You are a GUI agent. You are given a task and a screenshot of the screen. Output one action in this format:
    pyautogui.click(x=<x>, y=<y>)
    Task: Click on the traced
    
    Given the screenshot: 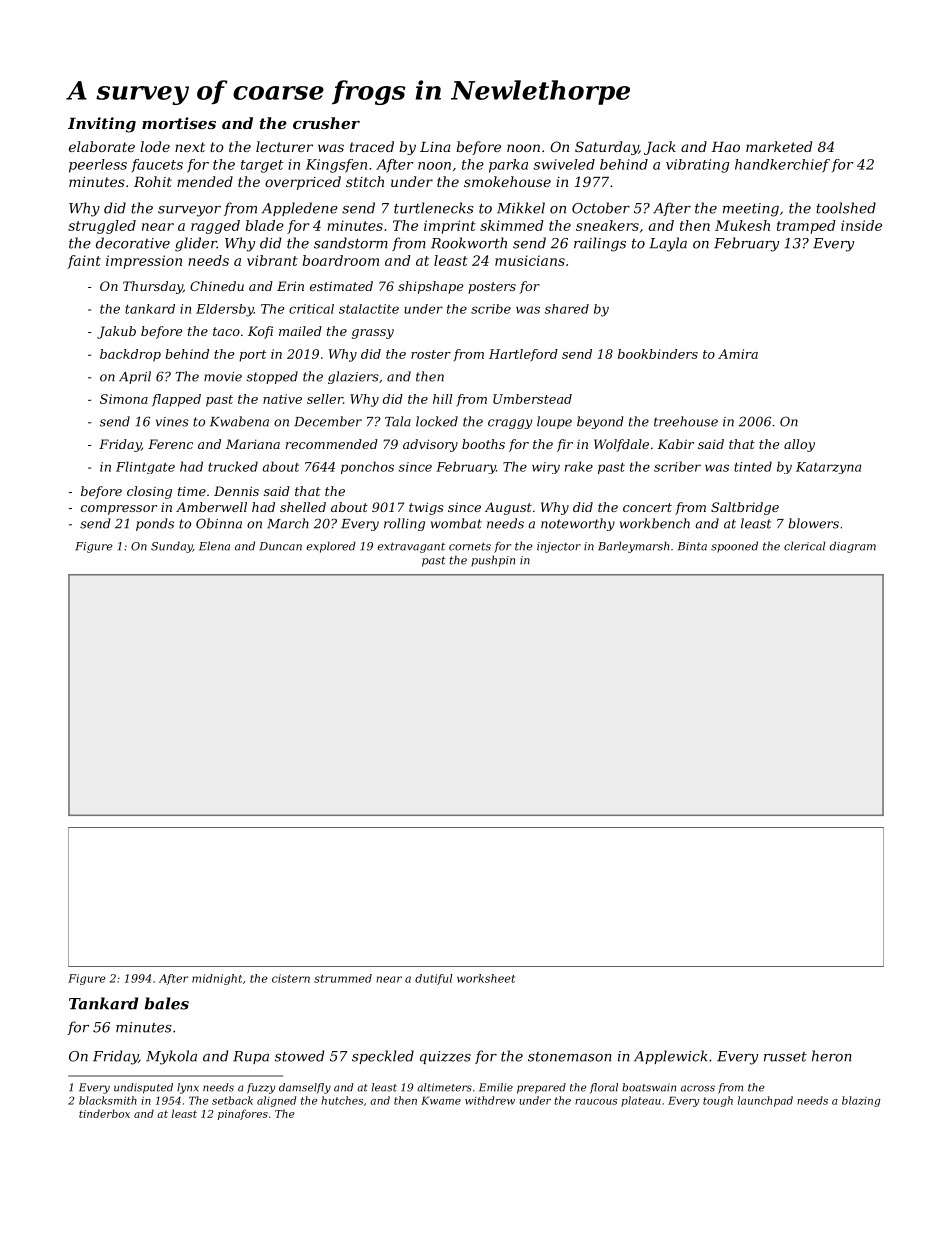 What is the action you would take?
    pyautogui.click(x=372, y=146)
